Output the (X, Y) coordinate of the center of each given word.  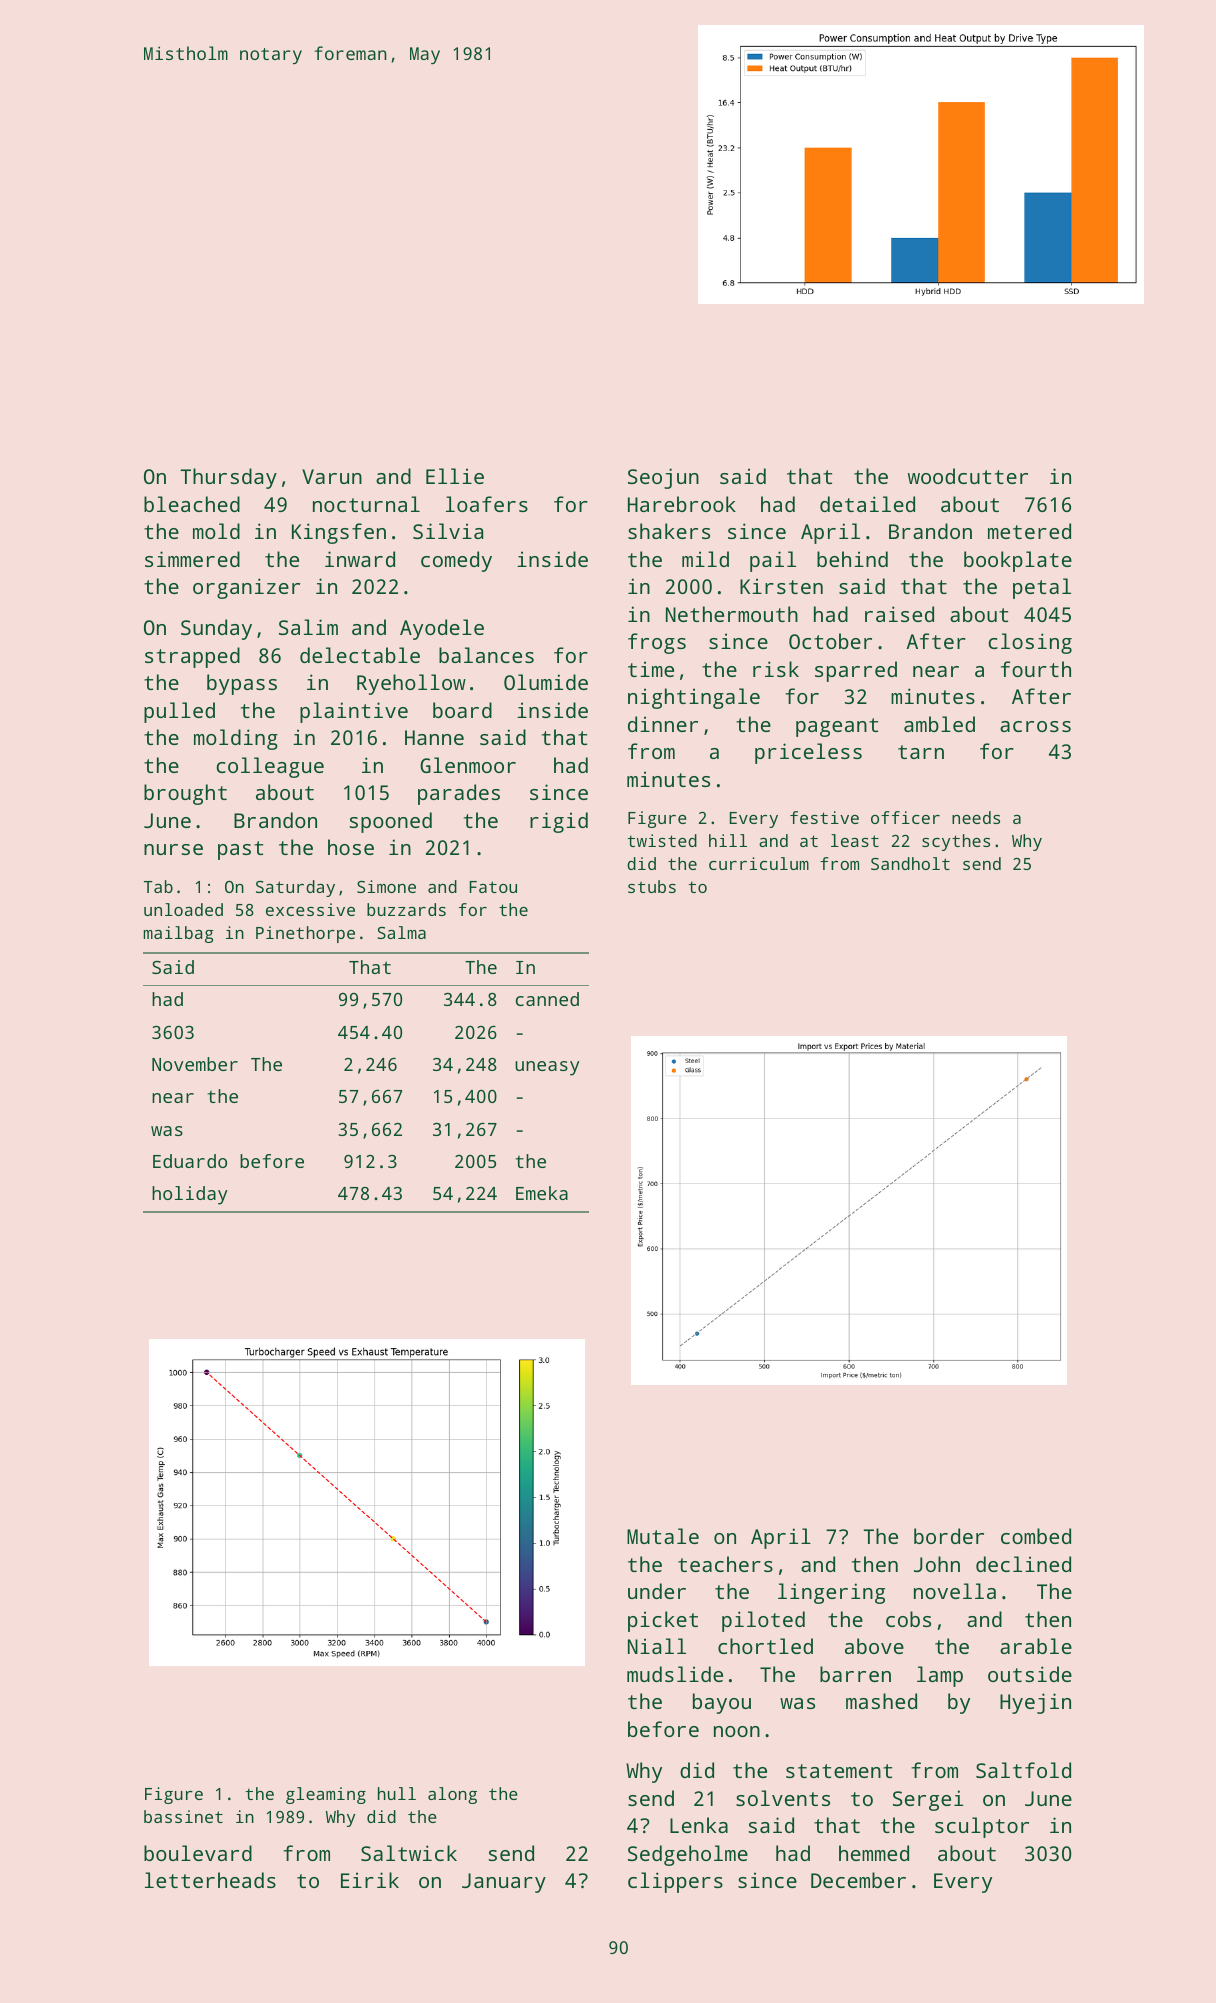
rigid (559, 822)
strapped (192, 657)
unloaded (183, 909)
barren (855, 1674)
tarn (921, 752)
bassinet (183, 1816)
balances (486, 655)
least (855, 840)
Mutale (663, 1536)
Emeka (542, 1193)
